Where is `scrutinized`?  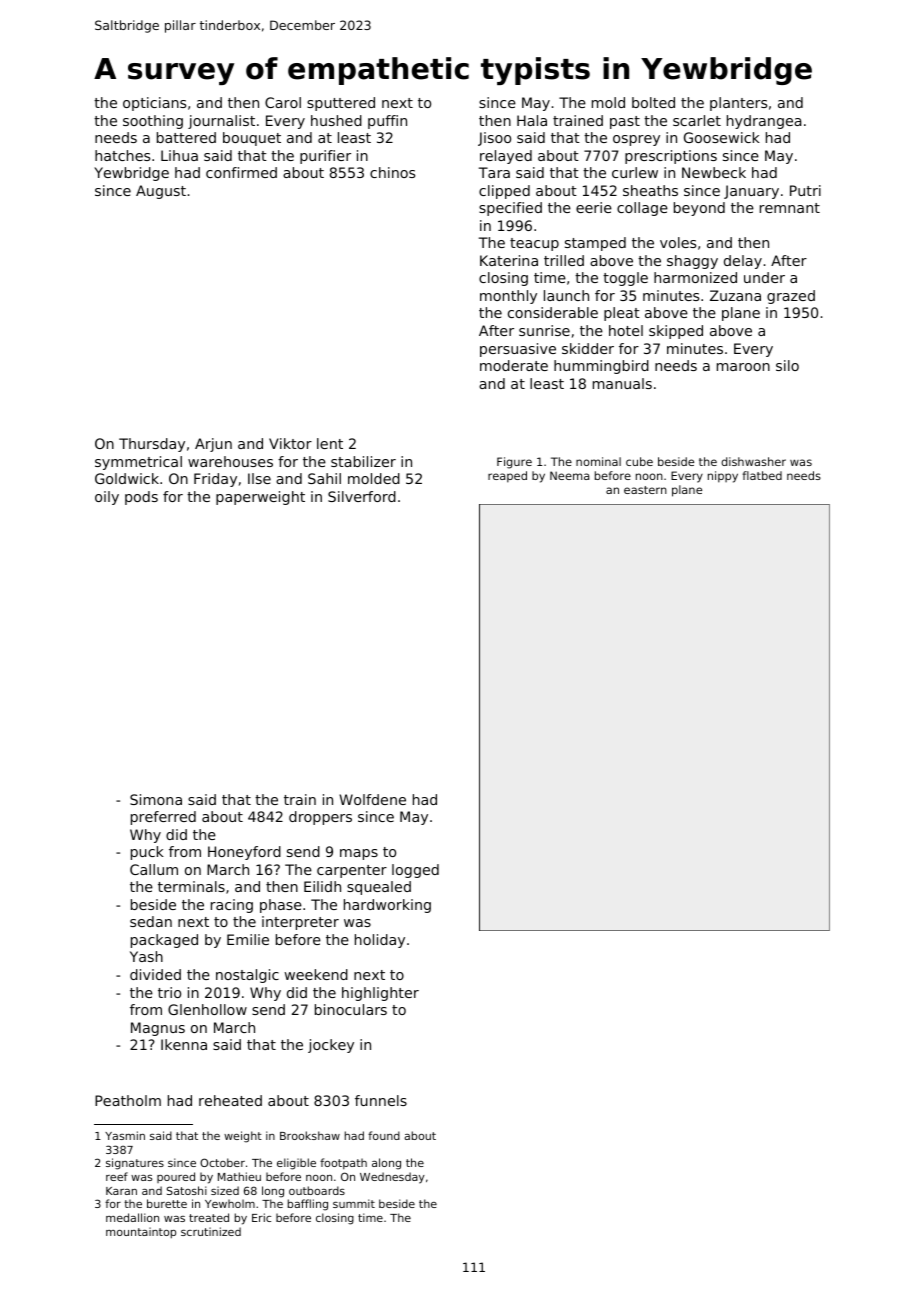
scrutinized is located at coordinates (211, 1231).
